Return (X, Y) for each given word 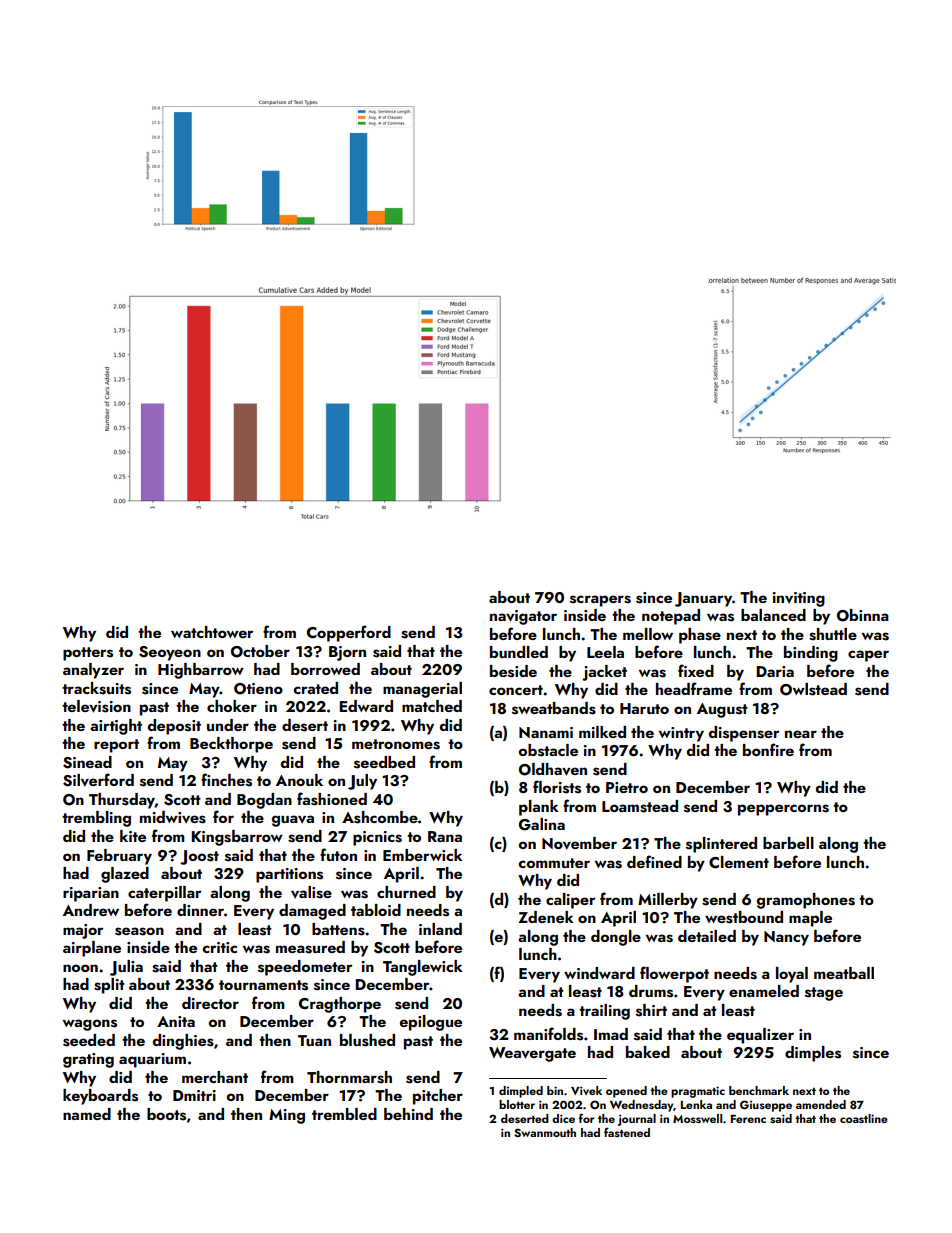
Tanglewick (423, 968)
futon (338, 854)
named (87, 1114)
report (116, 746)
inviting (799, 599)
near (801, 734)
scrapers (600, 601)
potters (88, 654)
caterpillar (164, 894)
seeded (89, 1040)
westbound (744, 917)
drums (651, 991)
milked (602, 732)
